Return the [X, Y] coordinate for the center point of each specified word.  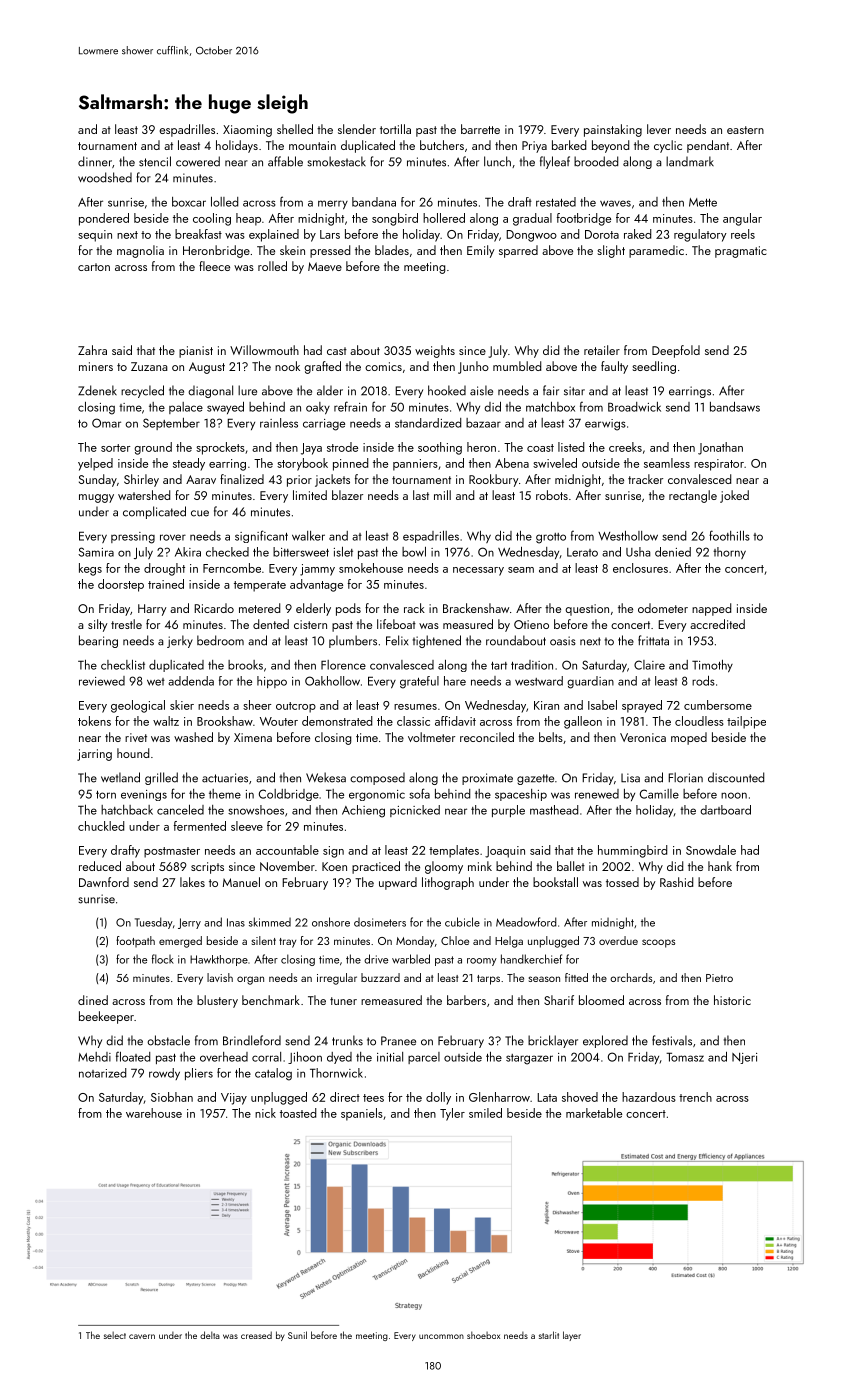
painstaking [613, 130]
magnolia [140, 251]
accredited [717, 624]
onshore [331, 922]
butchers [442, 145]
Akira [188, 552]
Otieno [531, 624]
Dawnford [104, 882]
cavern [142, 1336]
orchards [631, 977]
